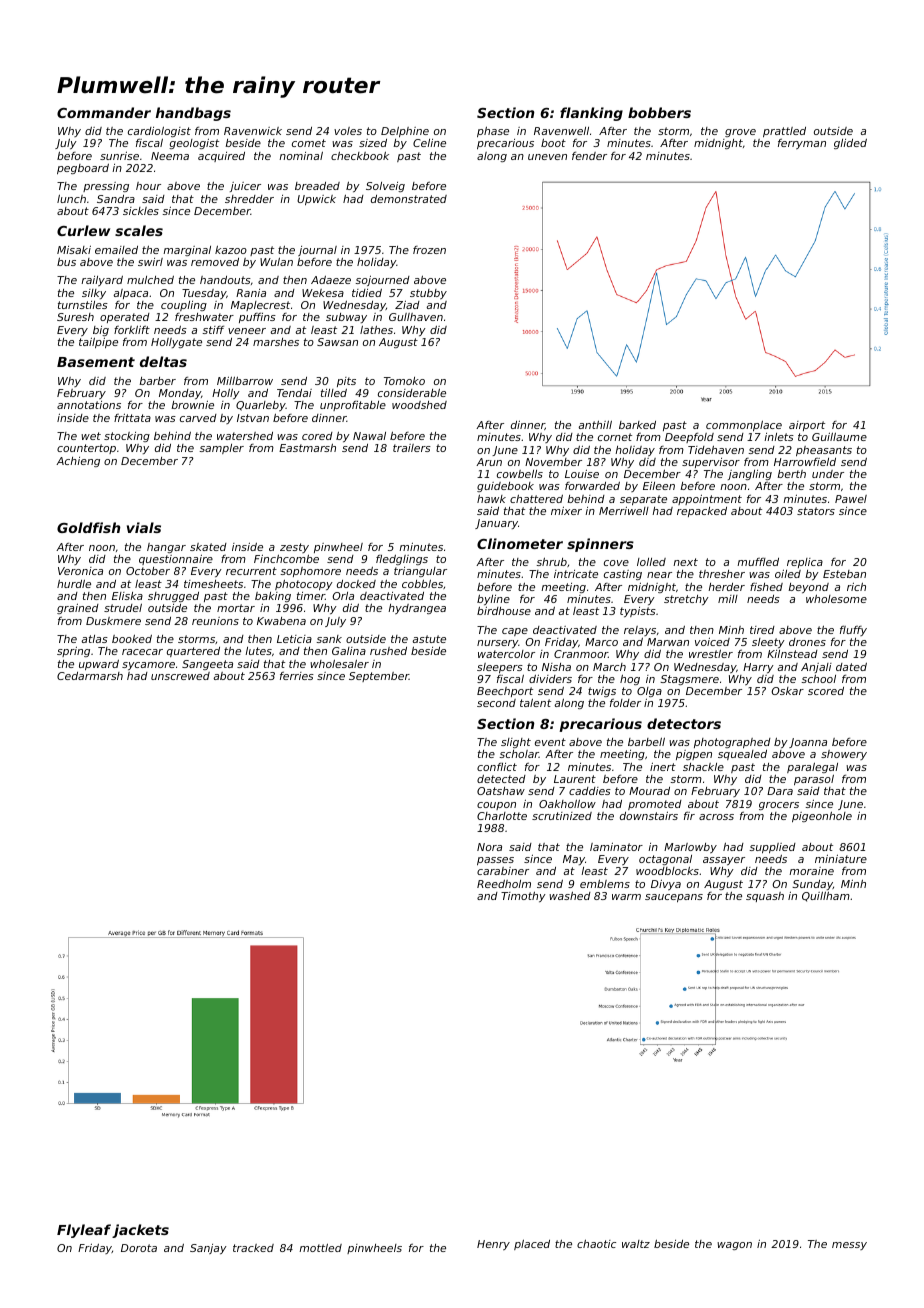 The image size is (924, 1308). What do you see at coordinates (523, 896) in the screenshot?
I see `Timothy` at bounding box center [523, 896].
